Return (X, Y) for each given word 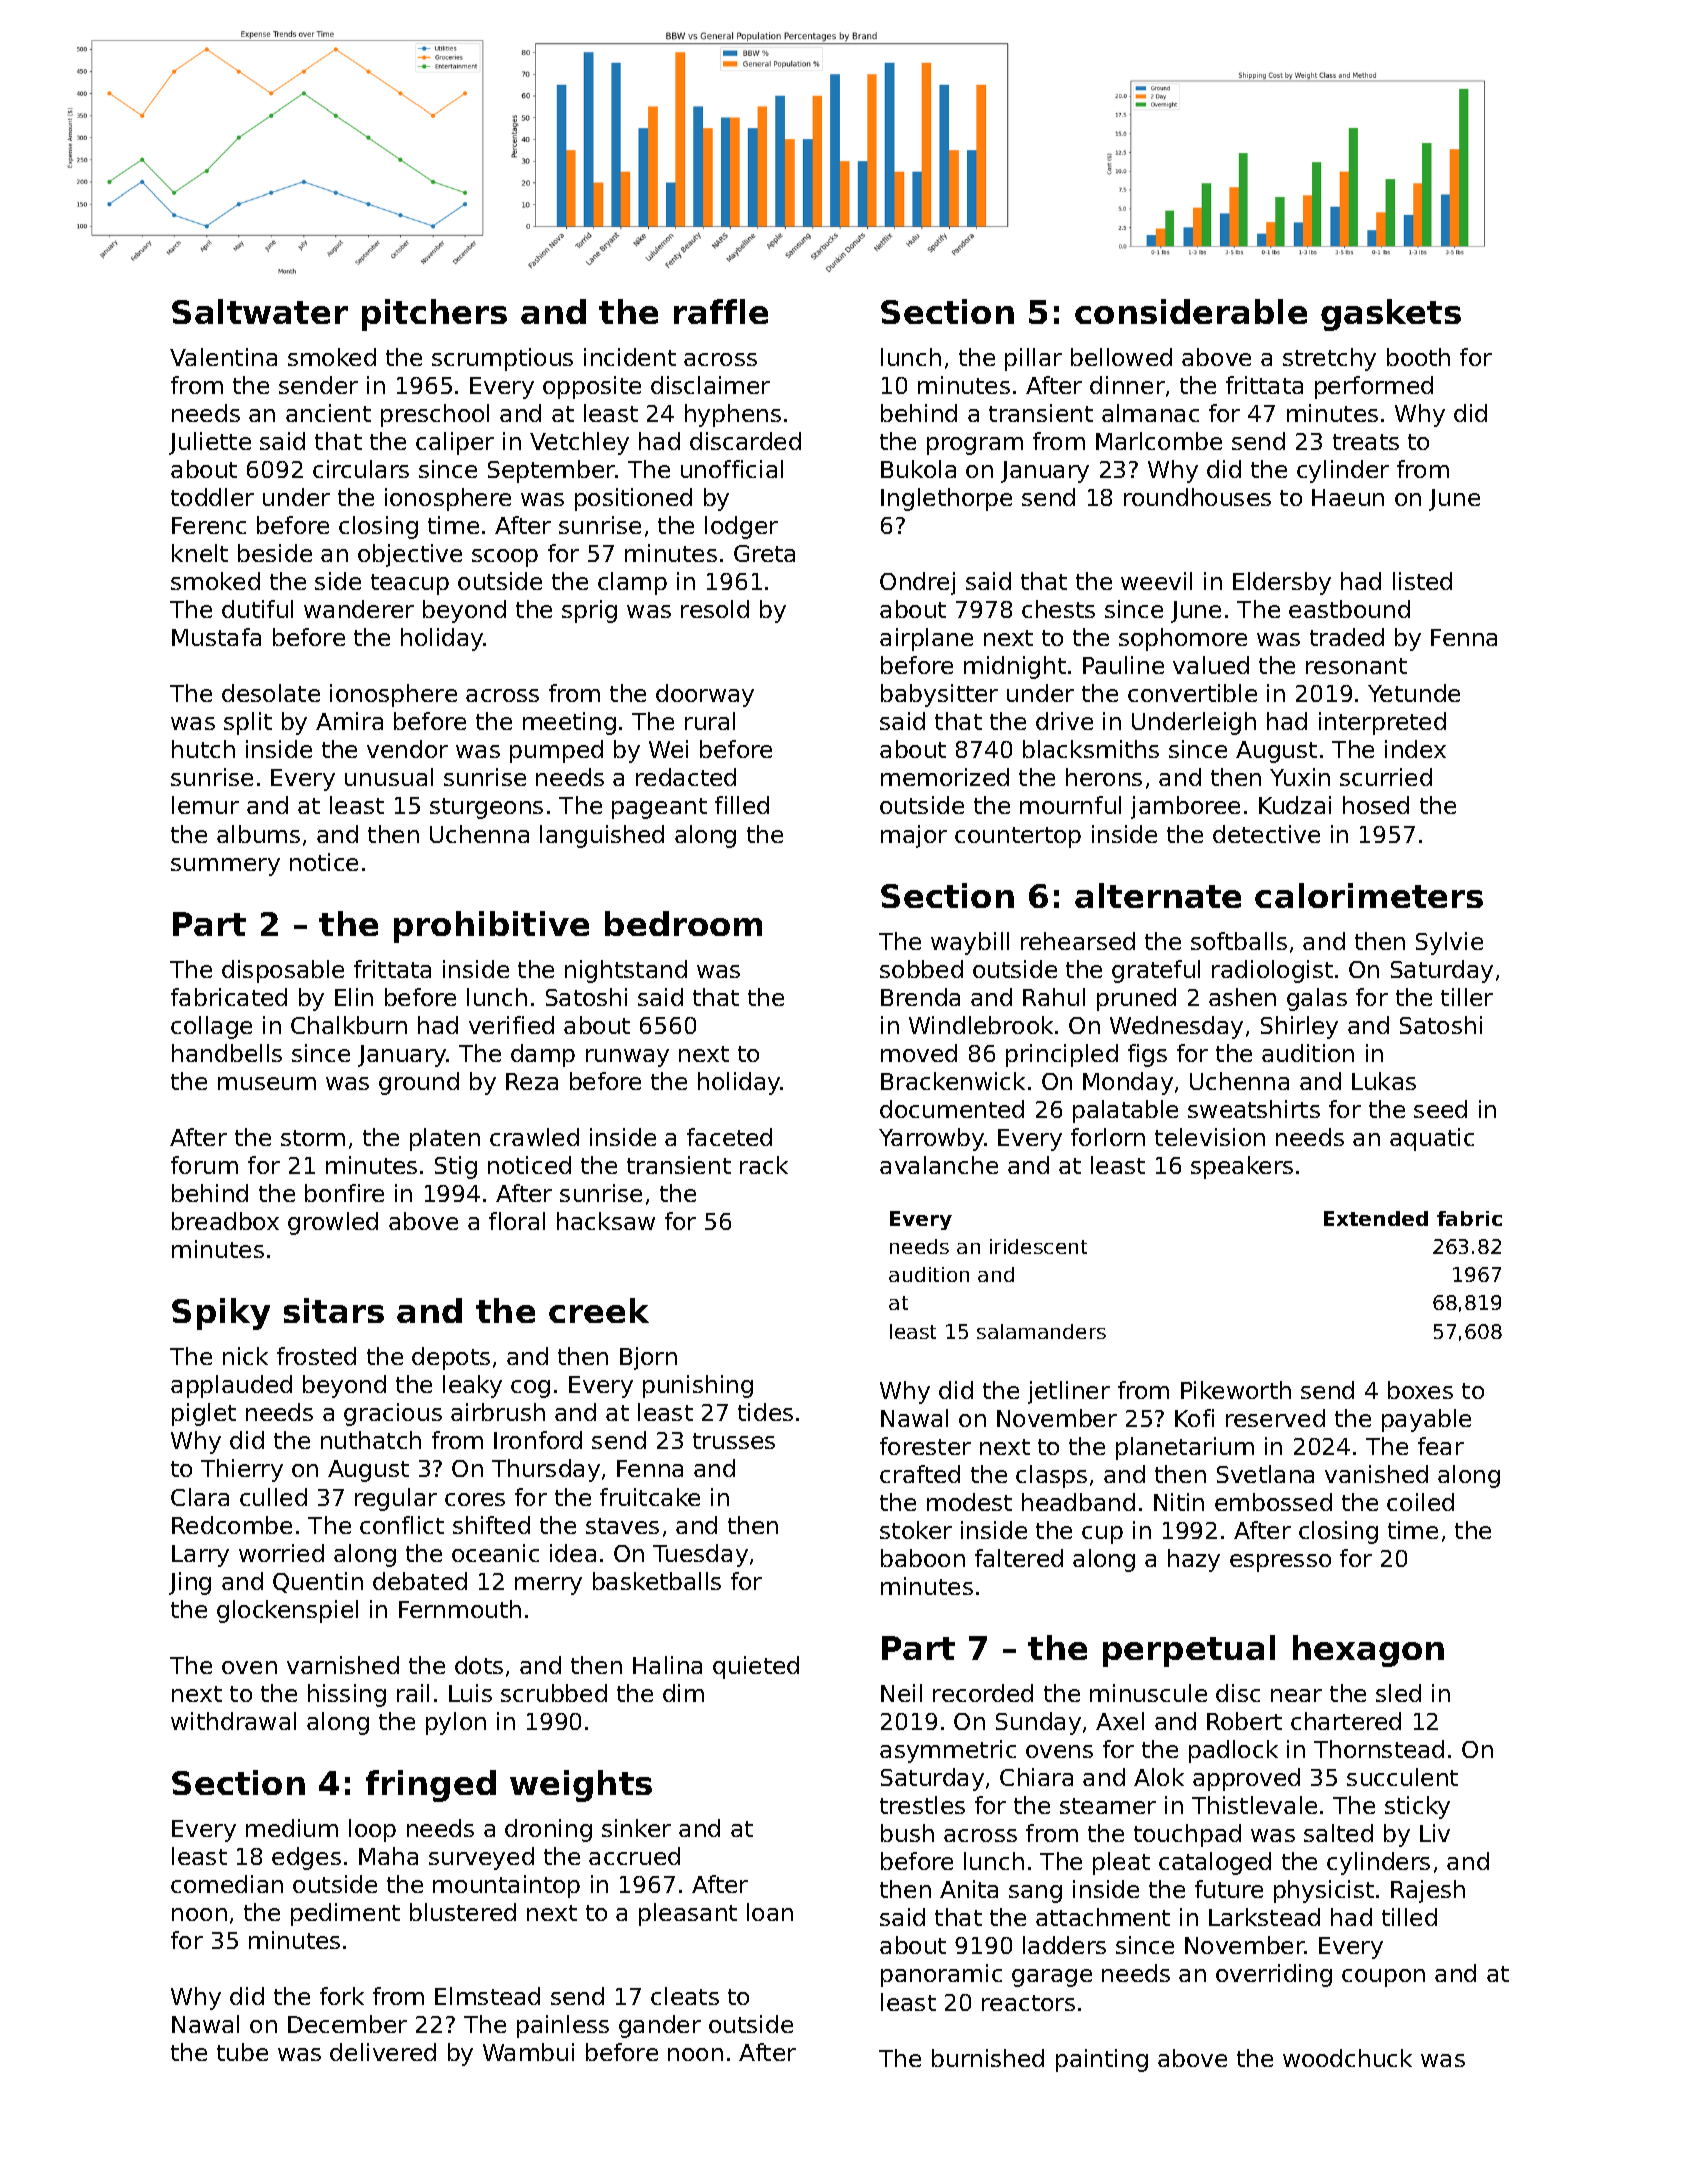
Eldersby (1282, 583)
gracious (393, 1414)
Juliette (210, 443)
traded (1347, 637)
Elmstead (487, 1996)
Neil (901, 1693)
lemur (205, 805)
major (914, 836)
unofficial (732, 469)
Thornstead (1379, 1749)
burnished (988, 2058)
